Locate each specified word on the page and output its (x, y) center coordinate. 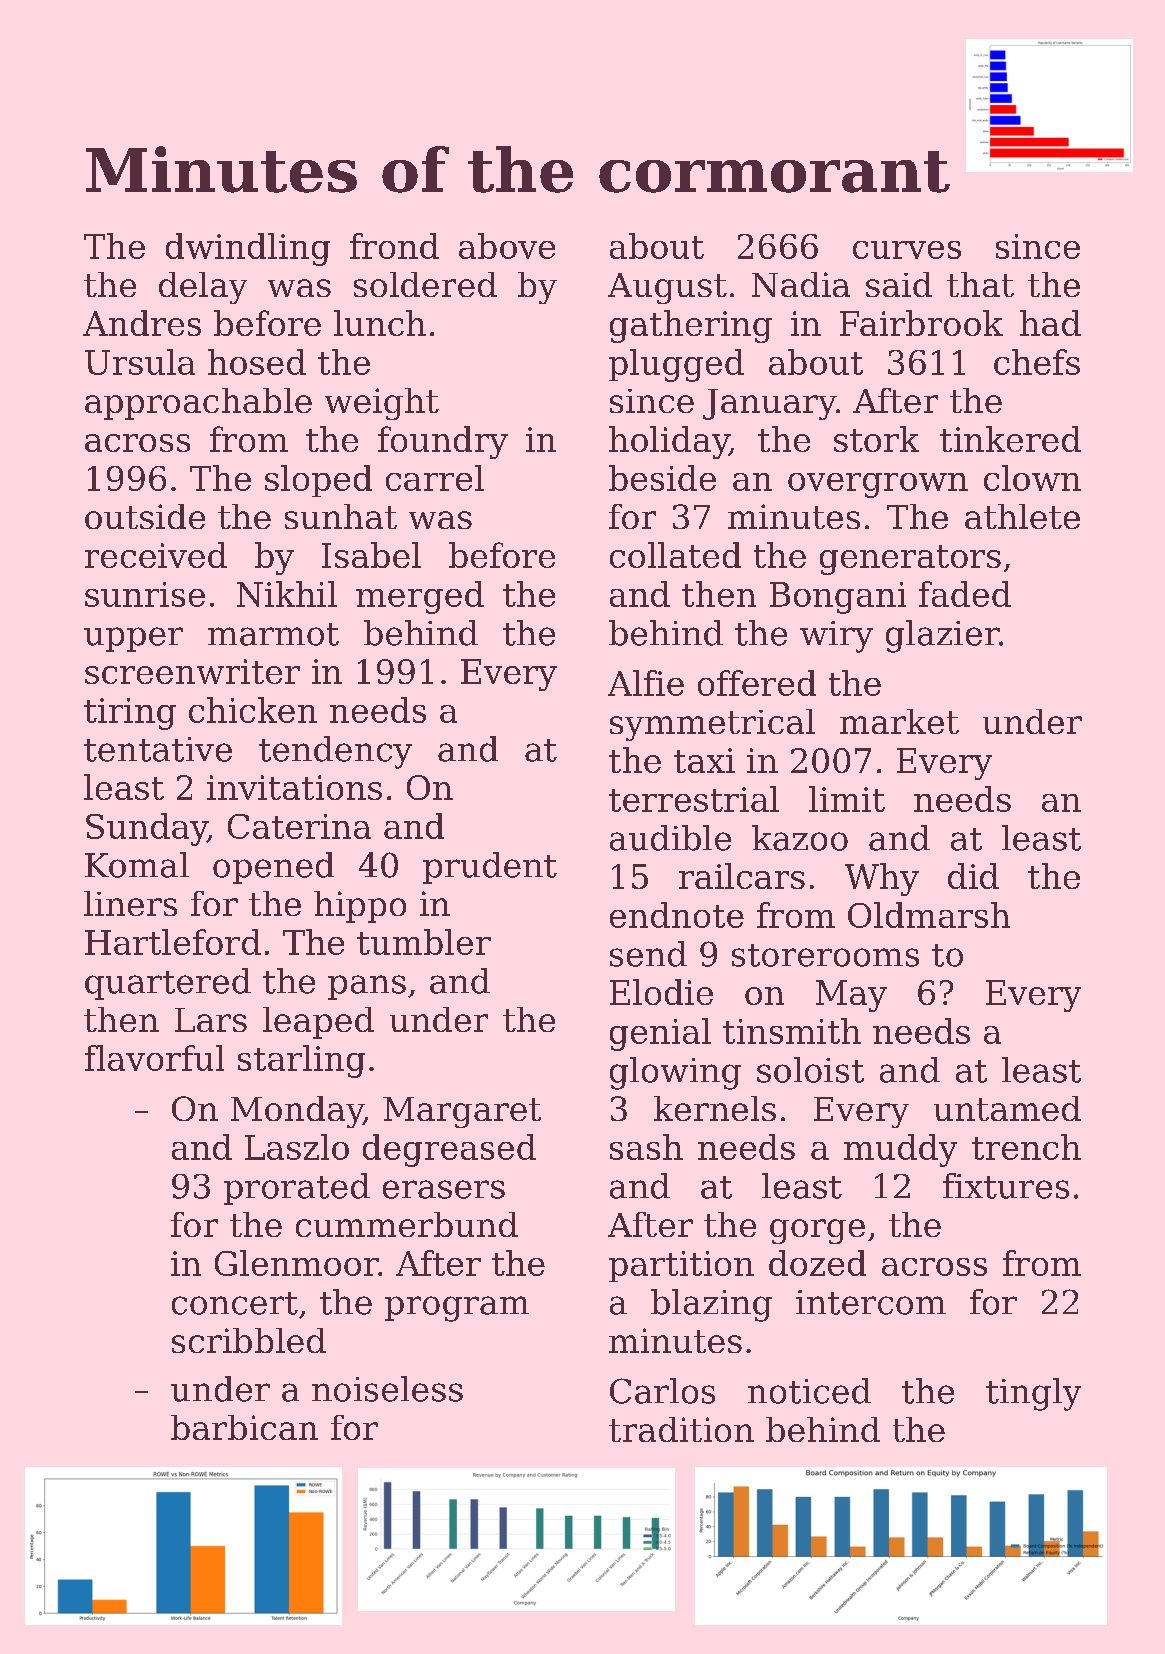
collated (675, 555)
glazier (942, 636)
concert (235, 1303)
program (457, 1309)
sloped (318, 481)
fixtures (1006, 1186)
